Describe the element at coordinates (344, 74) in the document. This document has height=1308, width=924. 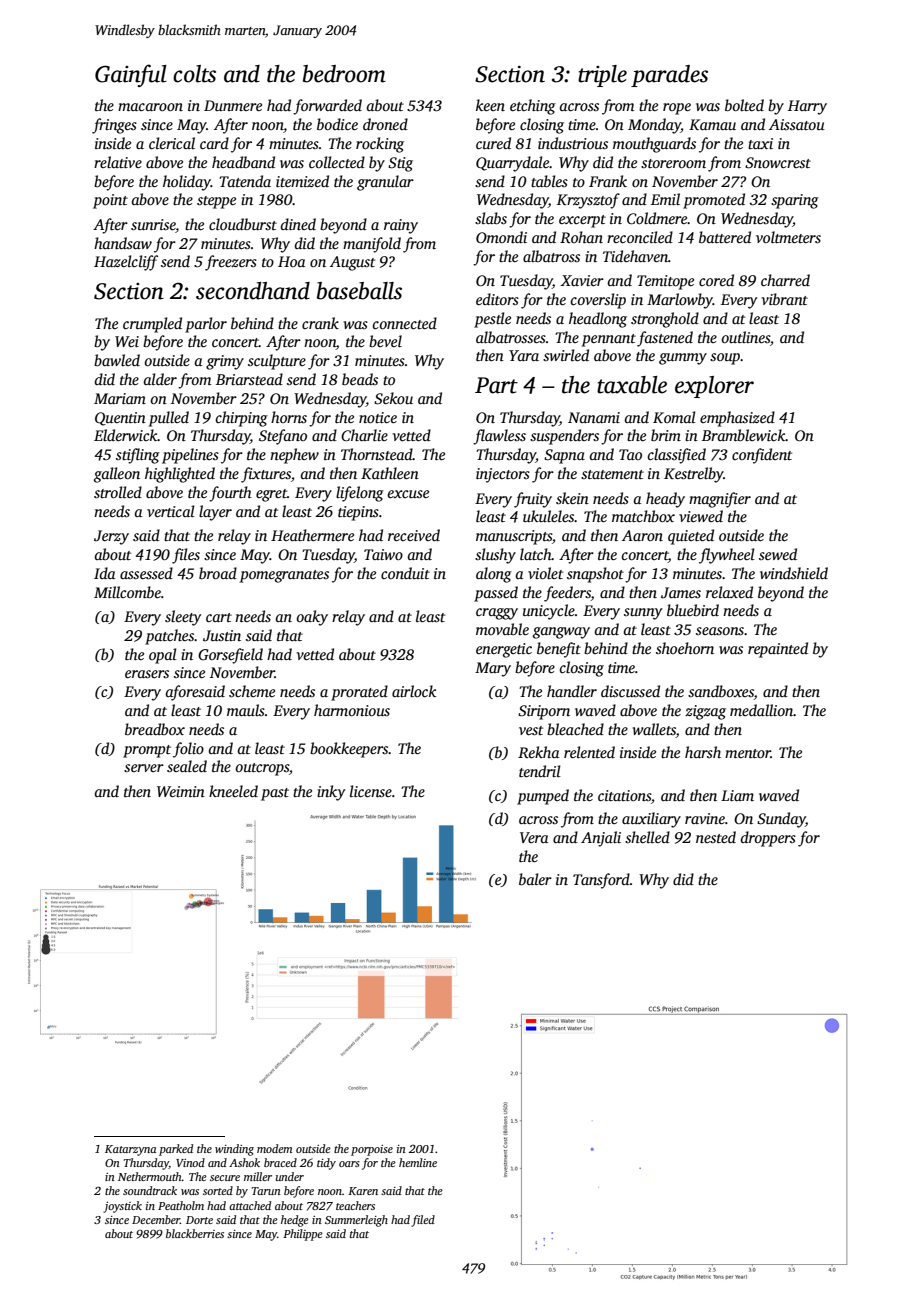
I see `bedroom` at that location.
